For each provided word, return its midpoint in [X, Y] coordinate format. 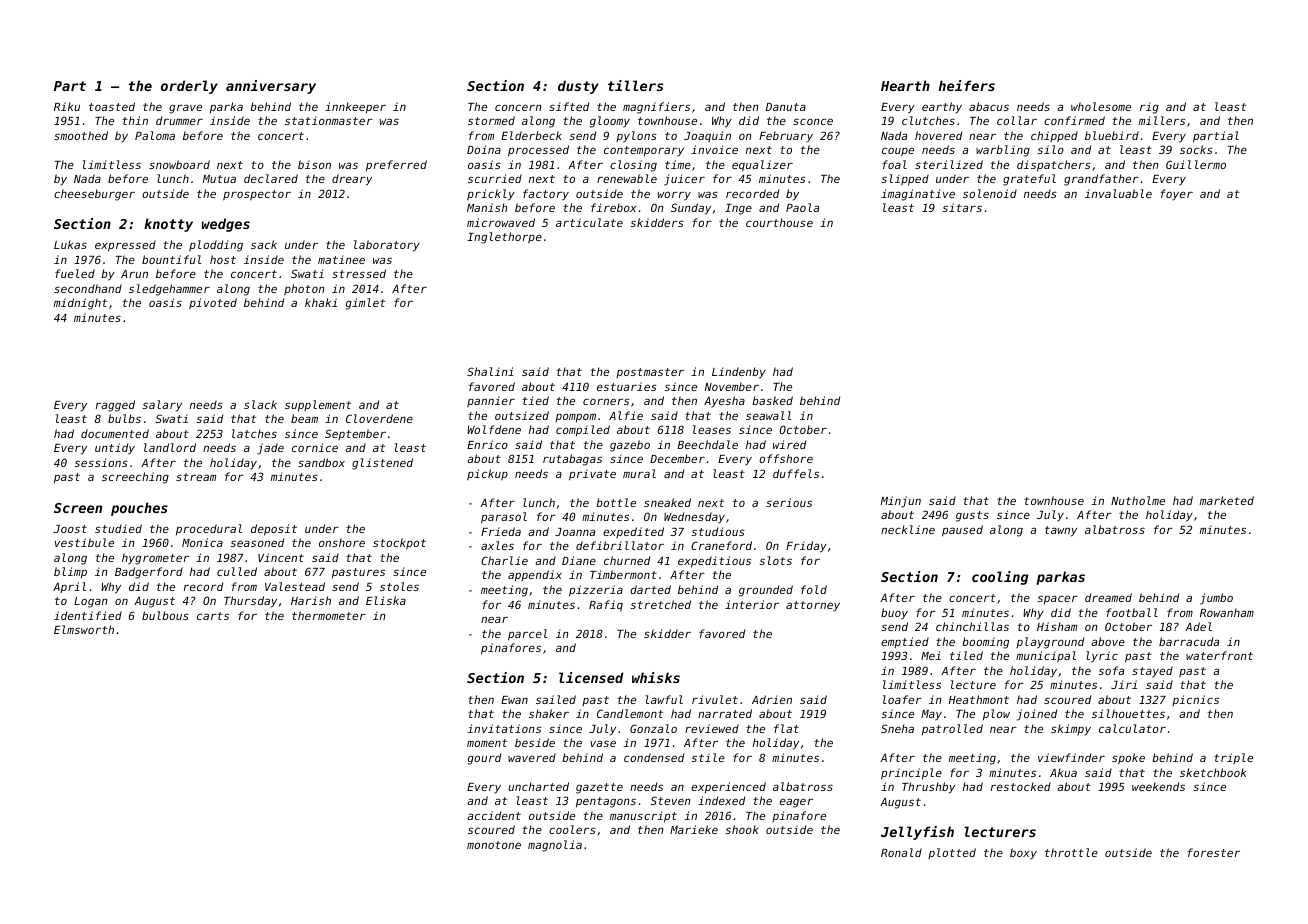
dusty [578, 87]
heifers [966, 85]
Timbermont [623, 574]
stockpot [399, 543]
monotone [494, 845]
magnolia [555, 846]
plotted [952, 853]
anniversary [271, 87]
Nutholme [1138, 500]
